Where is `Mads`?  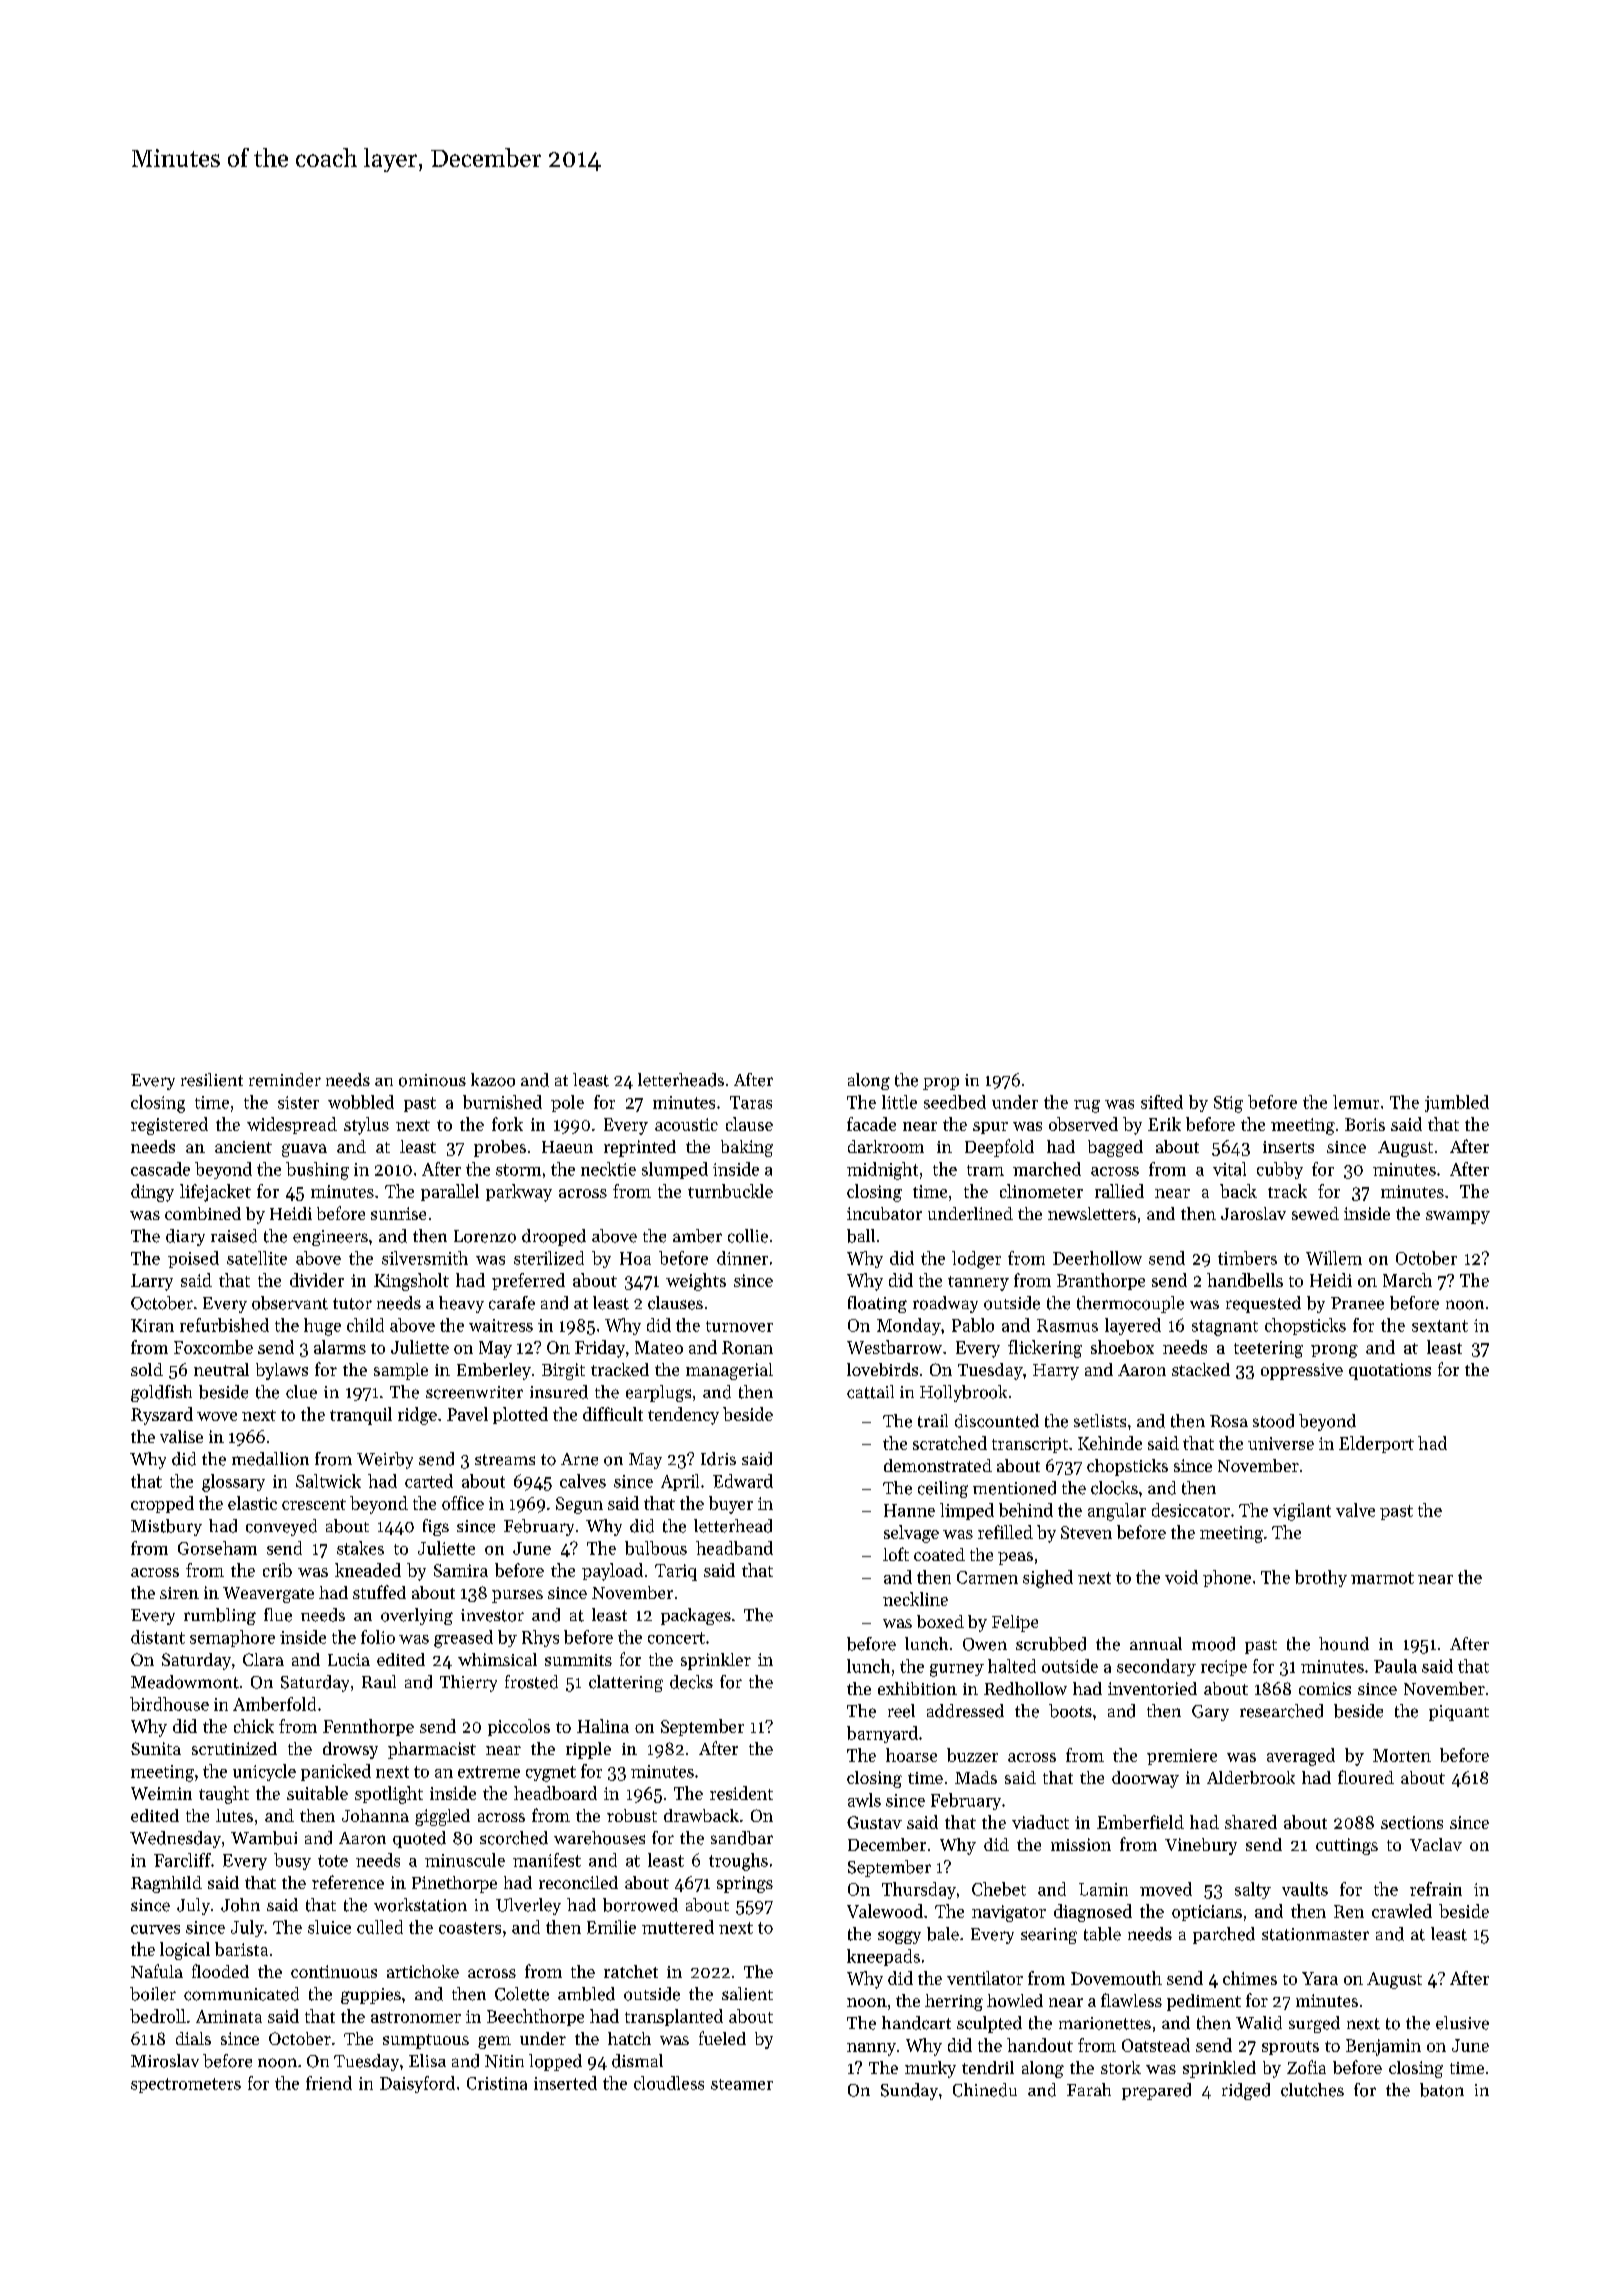 Mads is located at coordinates (976, 1777).
